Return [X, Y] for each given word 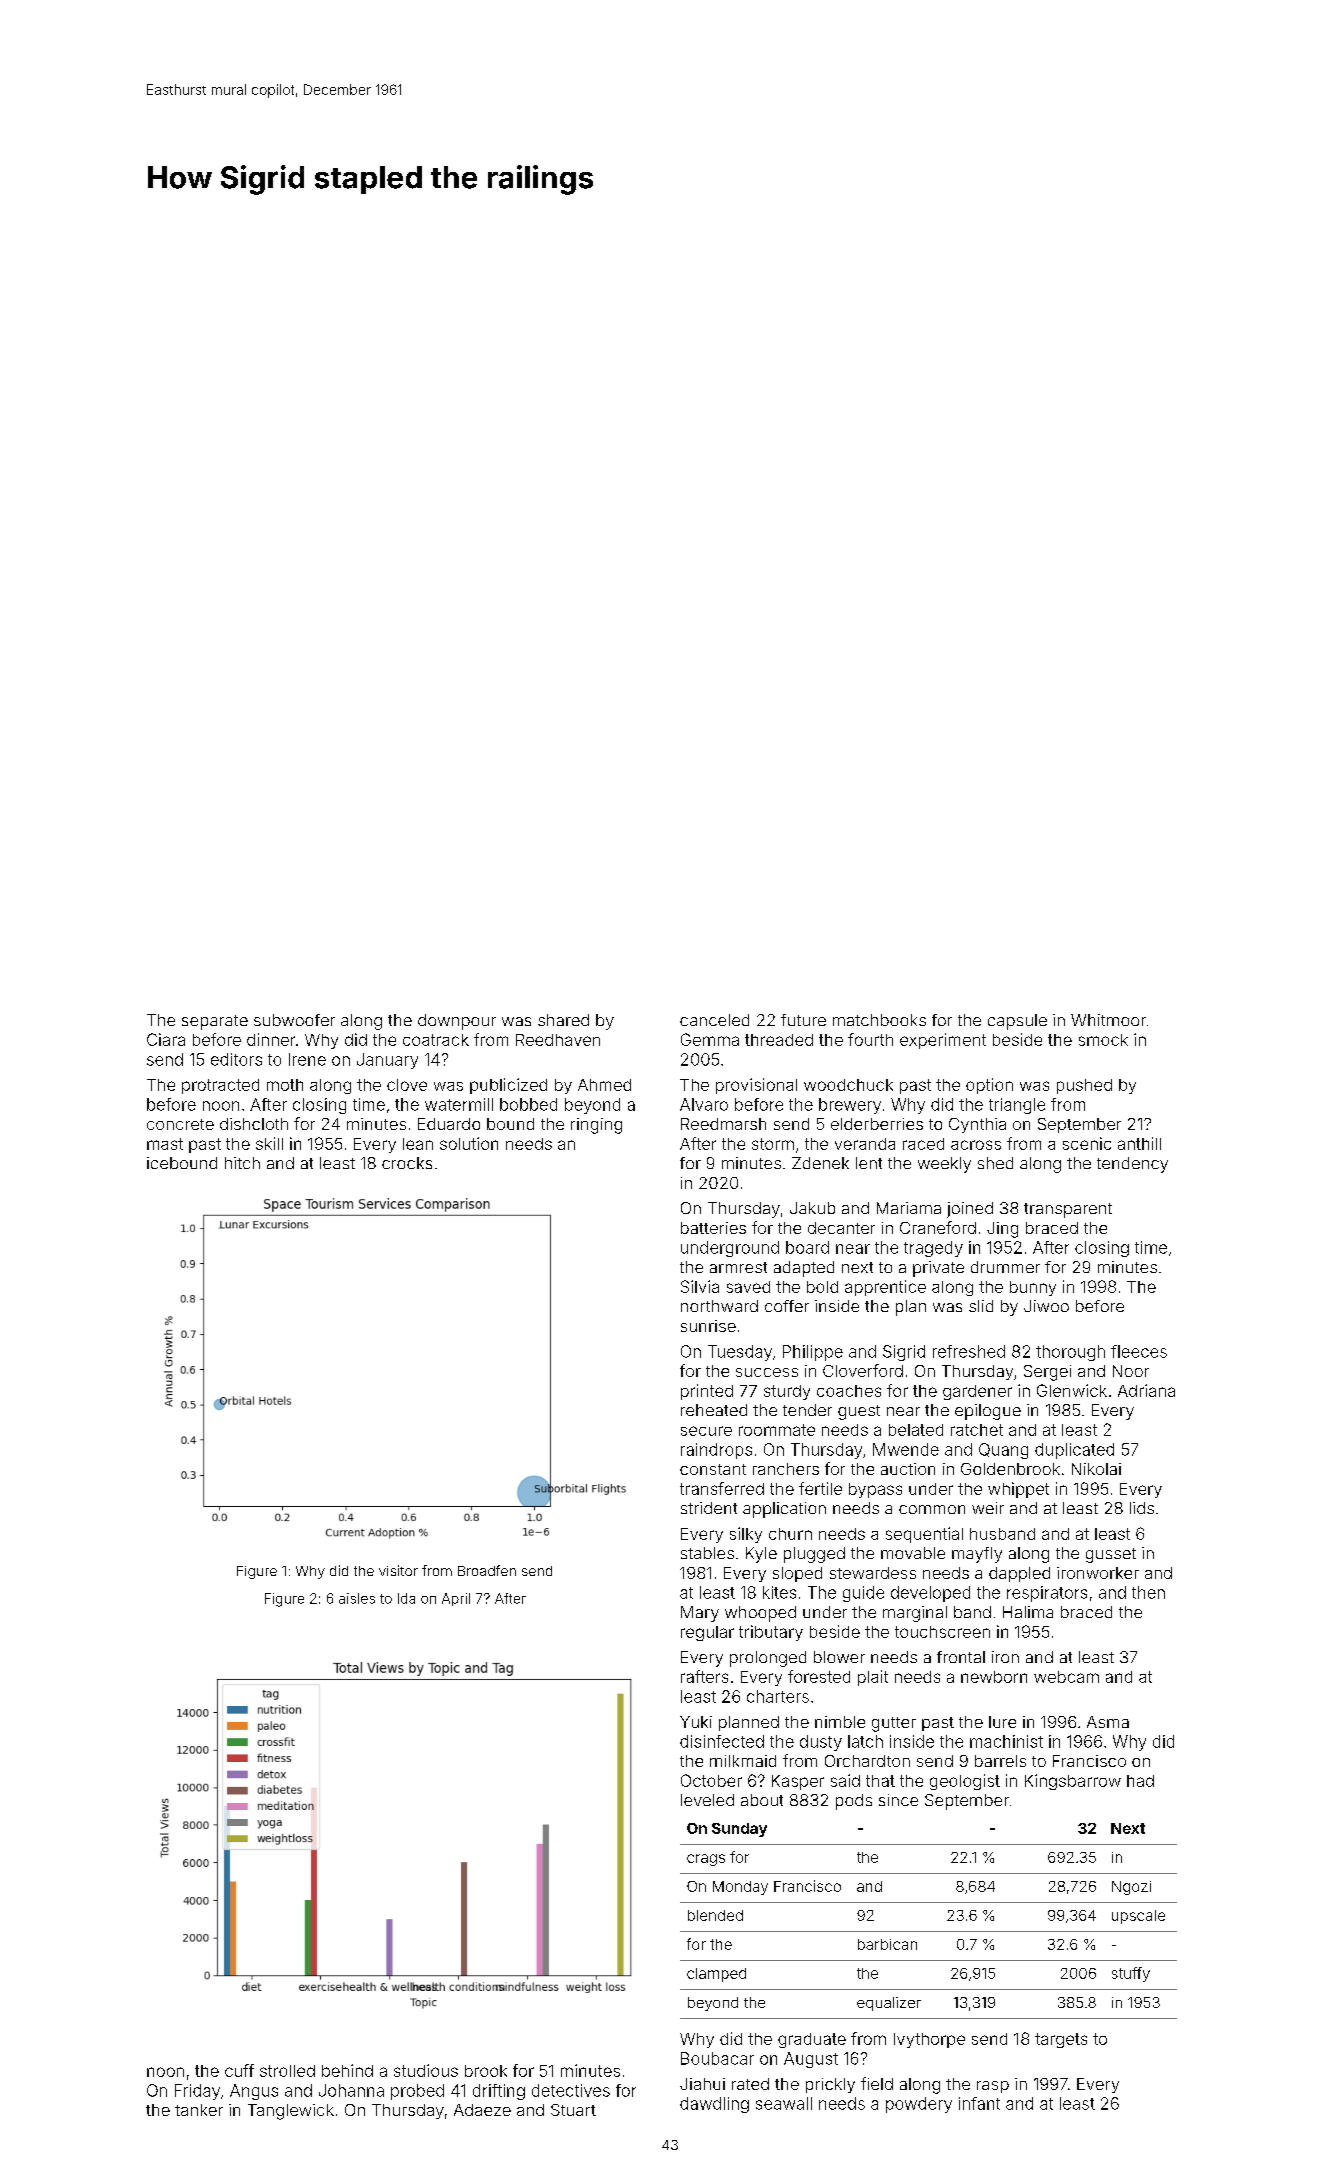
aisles [357, 1598]
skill [269, 1143]
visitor [398, 1570]
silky [746, 1535]
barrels [1000, 1761]
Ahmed [604, 1085]
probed [417, 2092]
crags [706, 1860]
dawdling [714, 2105]
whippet [1018, 1490]
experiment [943, 1041]
